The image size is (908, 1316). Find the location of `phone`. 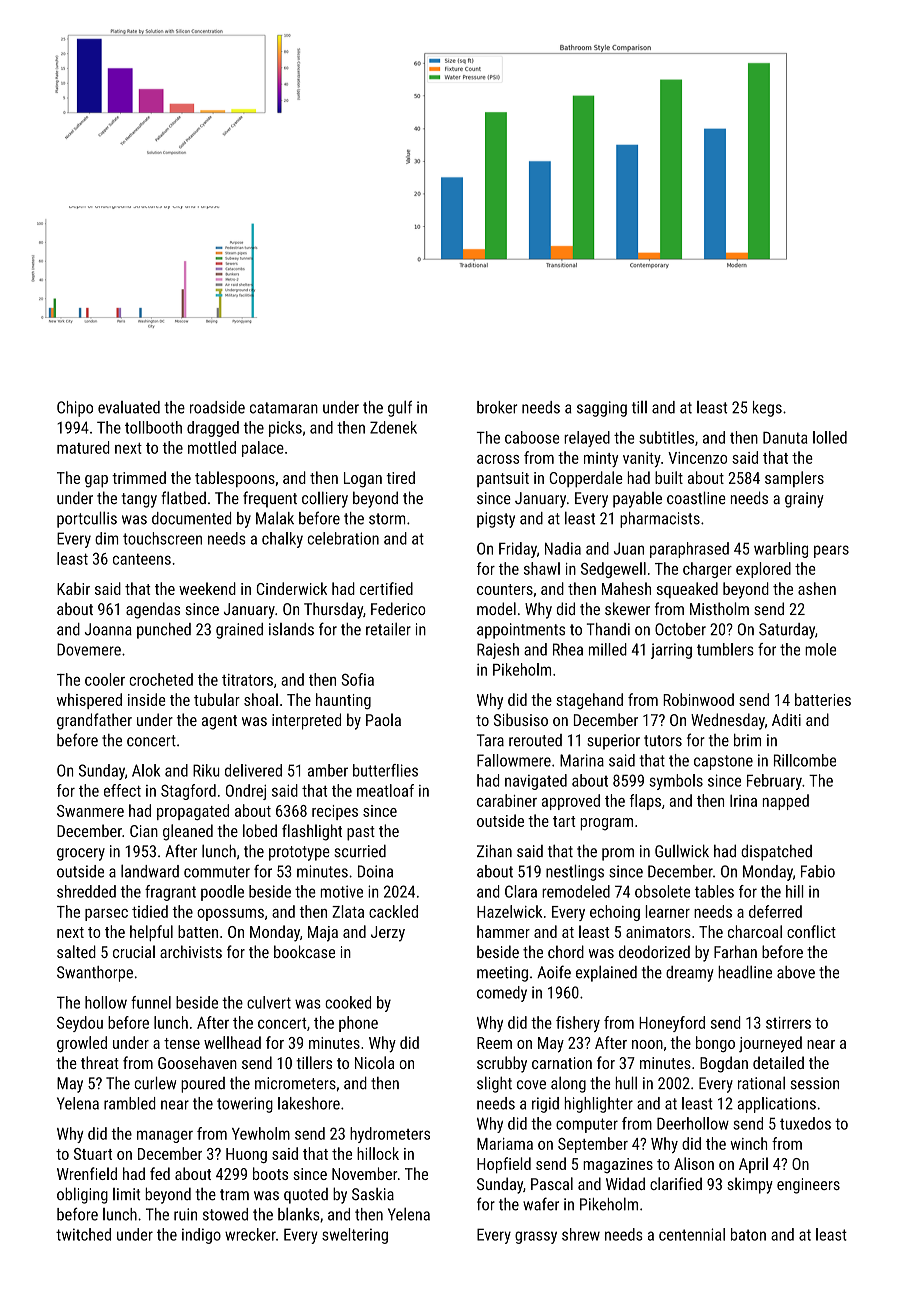

phone is located at coordinates (358, 1024).
